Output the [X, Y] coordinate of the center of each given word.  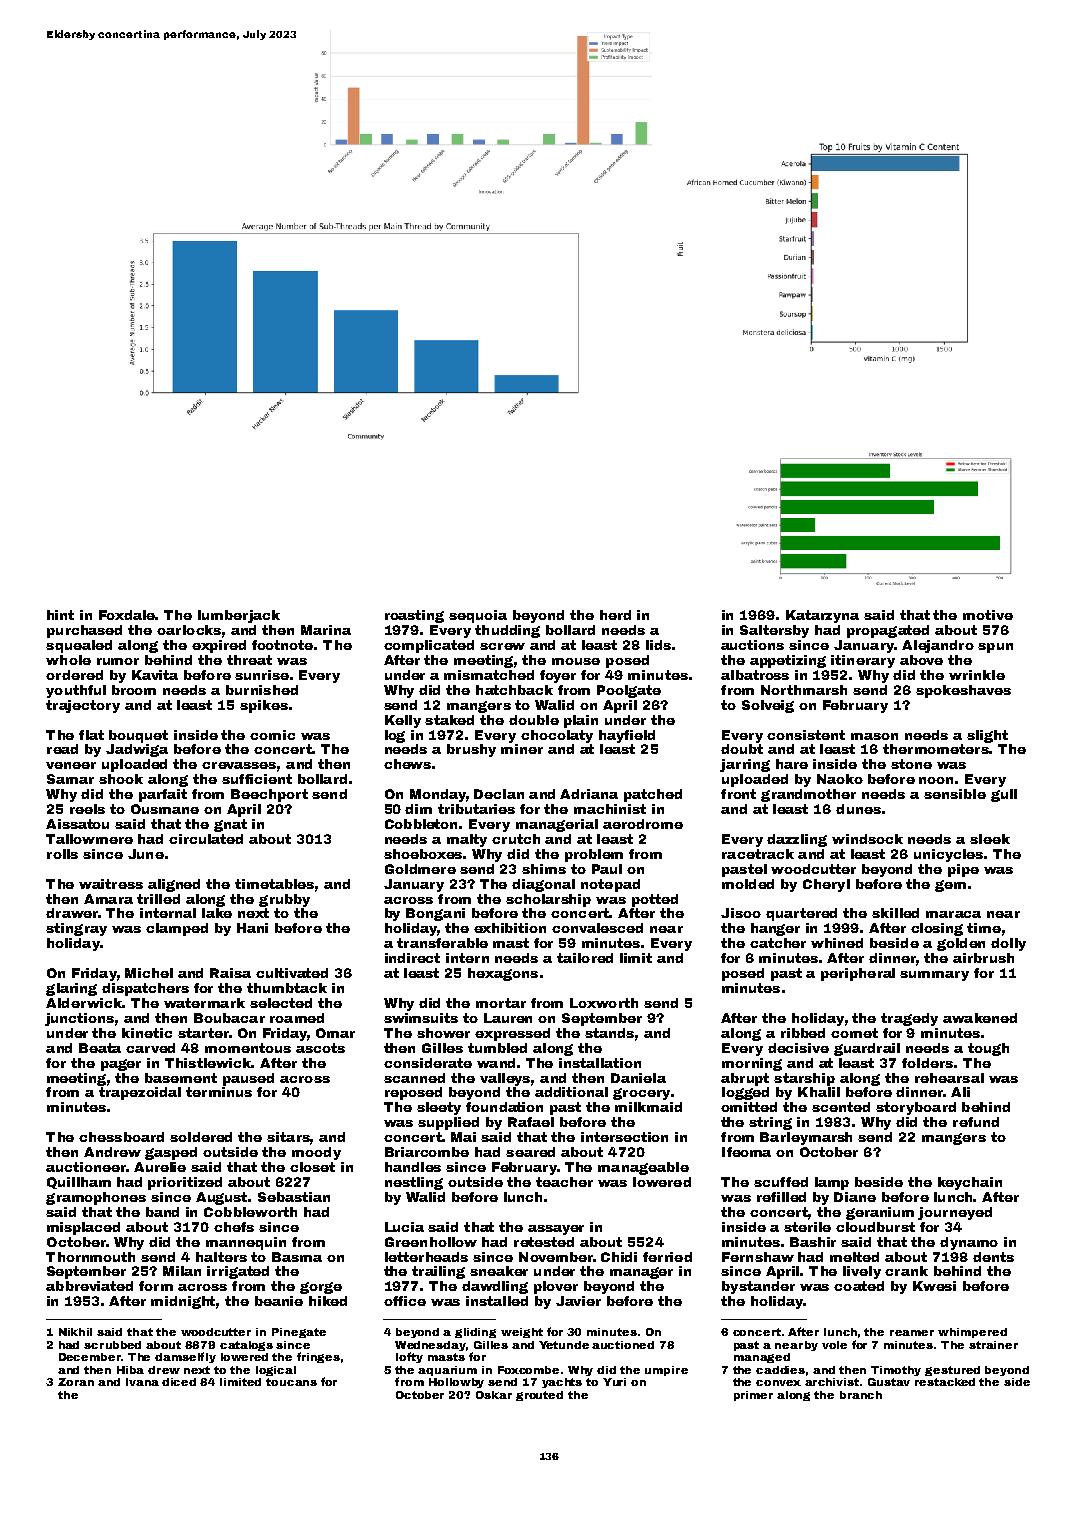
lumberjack [239, 616]
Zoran [76, 1382]
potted [655, 900]
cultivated [292, 973]
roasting [414, 616]
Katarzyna [822, 616]
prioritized [185, 1183]
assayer [556, 1230]
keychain [970, 1183]
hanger [775, 929]
